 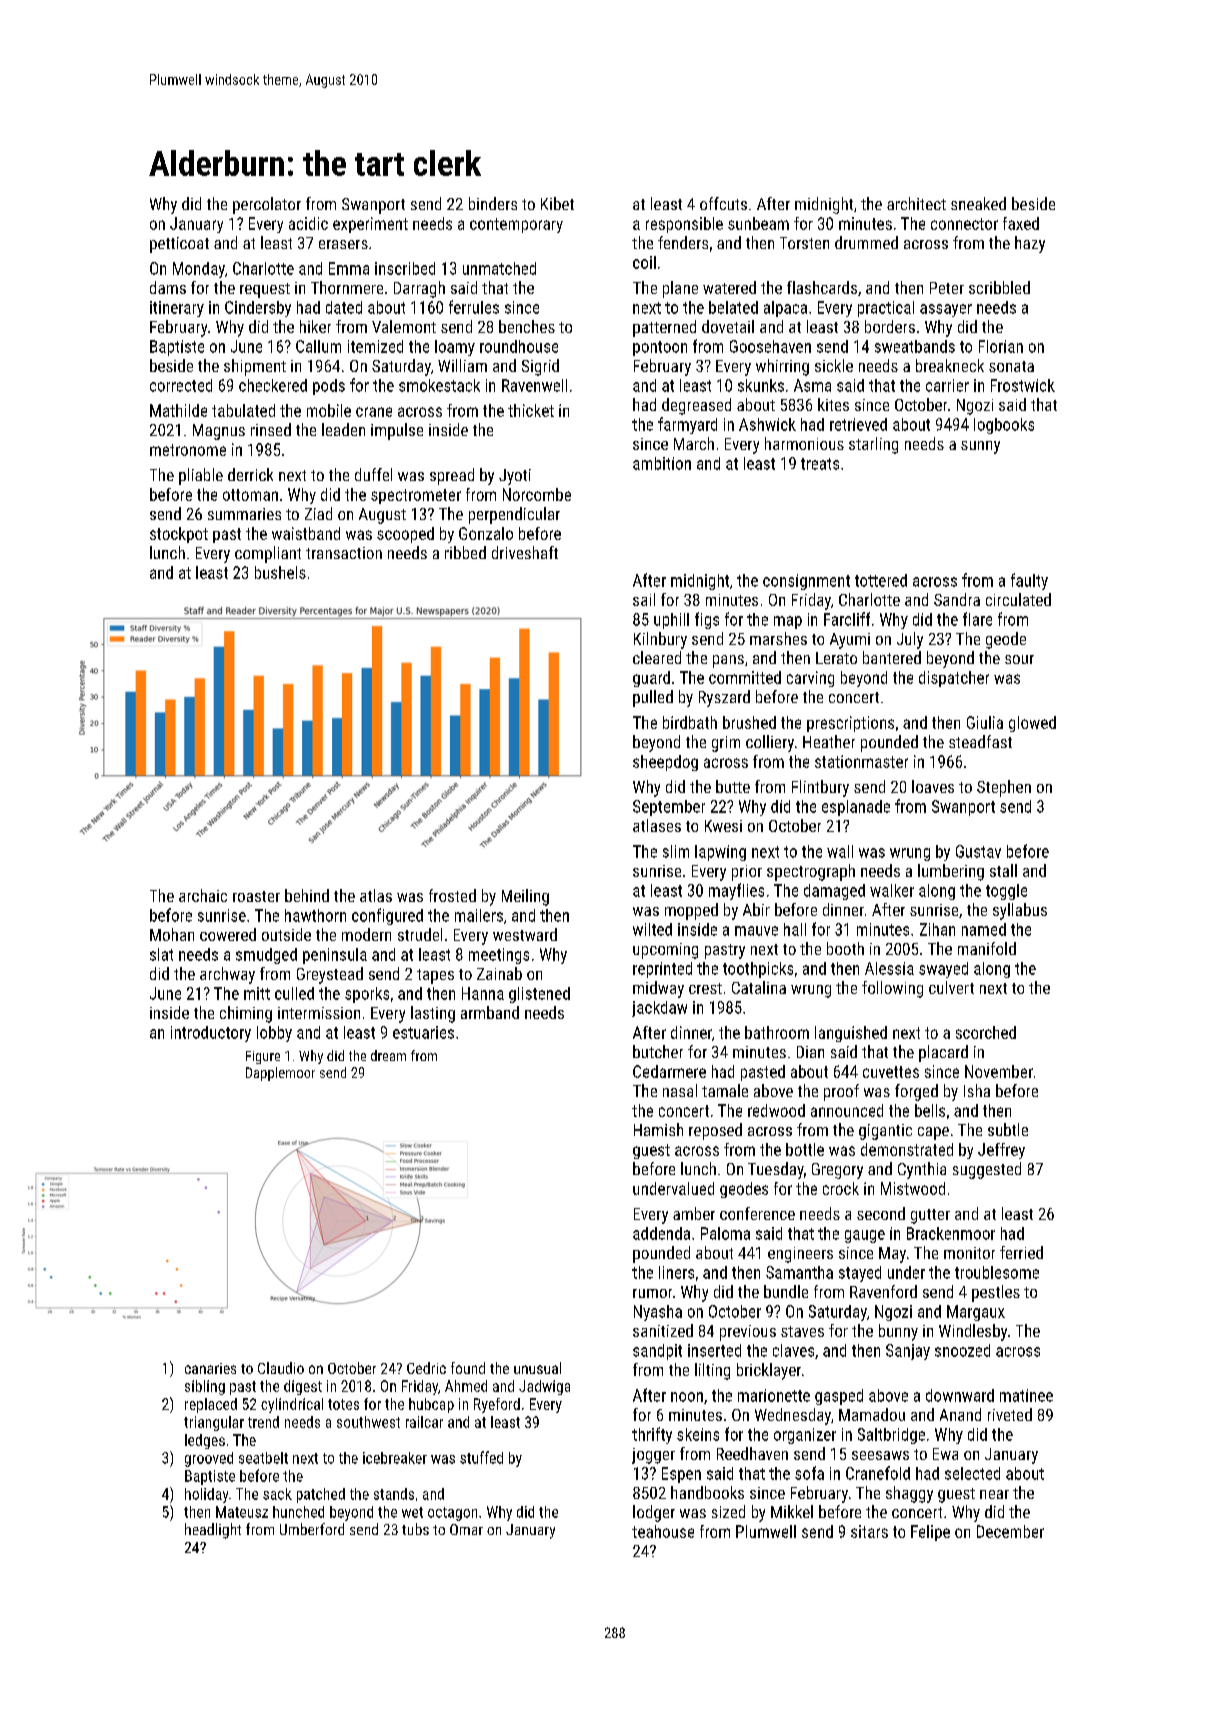 What do you see at coordinates (978, 203) in the document?
I see `sneaked` at bounding box center [978, 203].
